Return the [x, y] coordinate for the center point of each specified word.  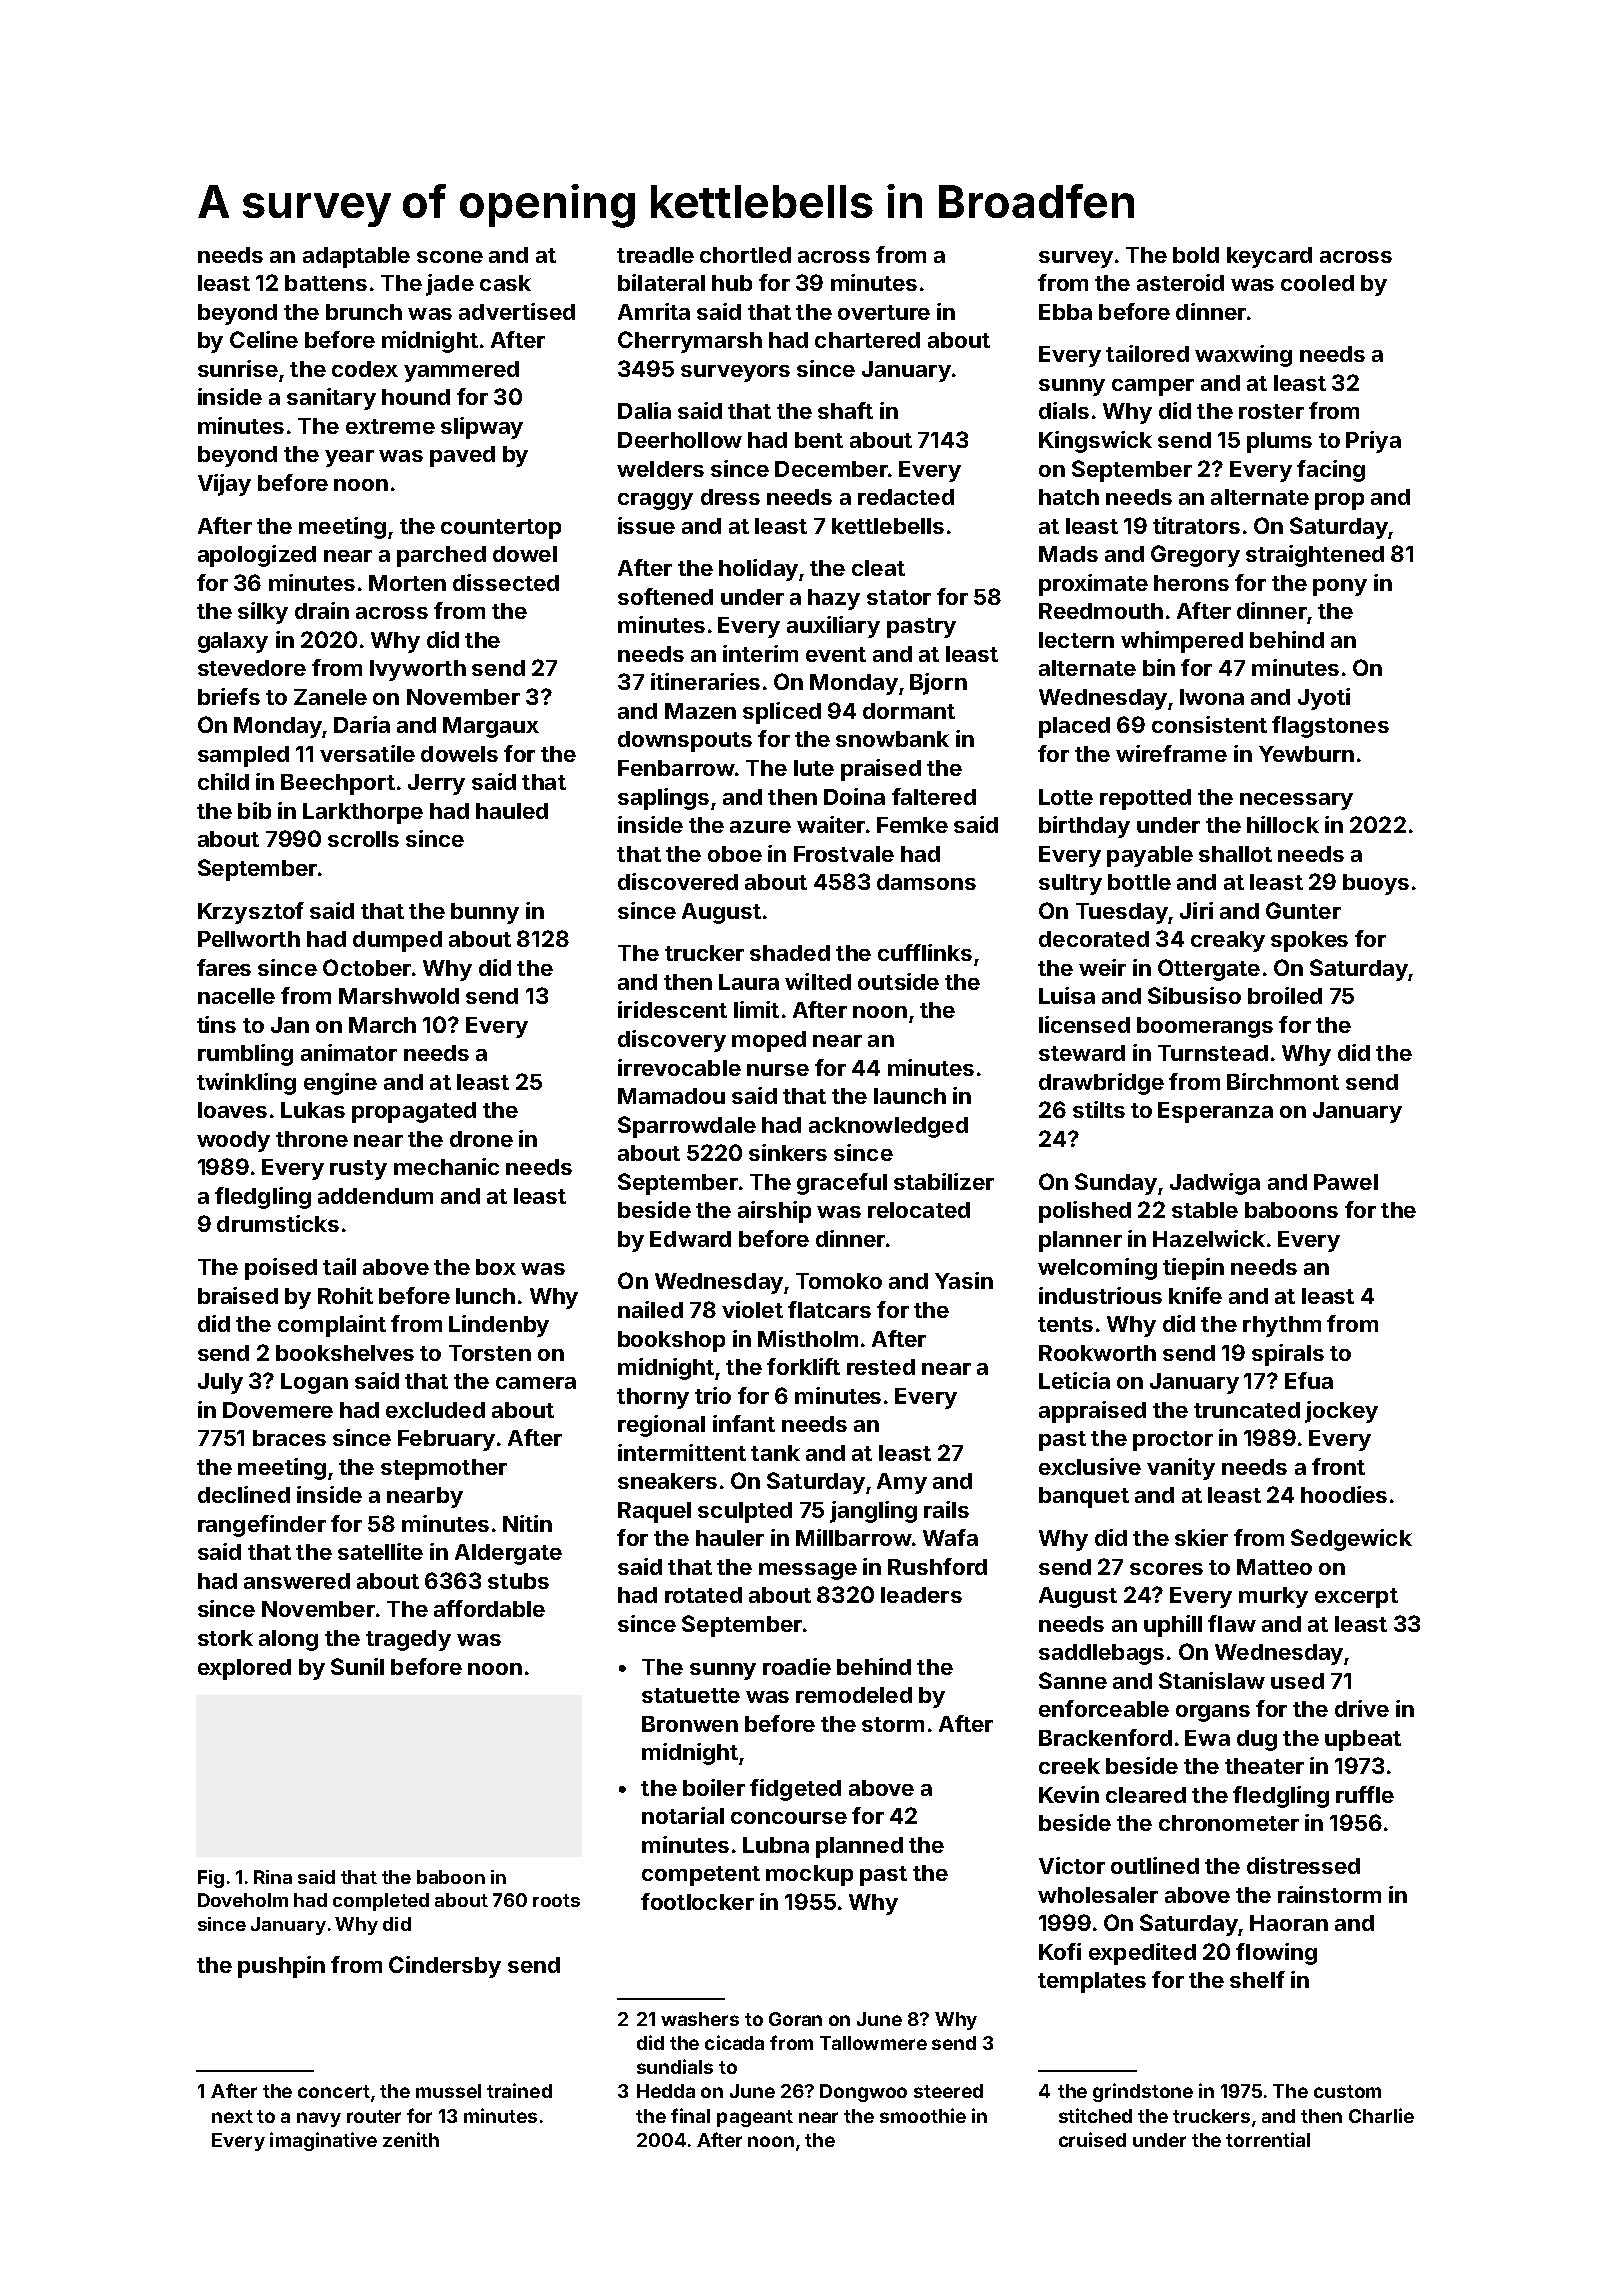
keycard [1269, 257]
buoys [1376, 884]
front [1338, 1466]
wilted [818, 981]
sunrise [238, 368]
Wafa [950, 1537]
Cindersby [445, 1967]
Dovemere [278, 1410]
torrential [1268, 2139]
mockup [809, 1875]
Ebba [1065, 312]
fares [224, 967]
